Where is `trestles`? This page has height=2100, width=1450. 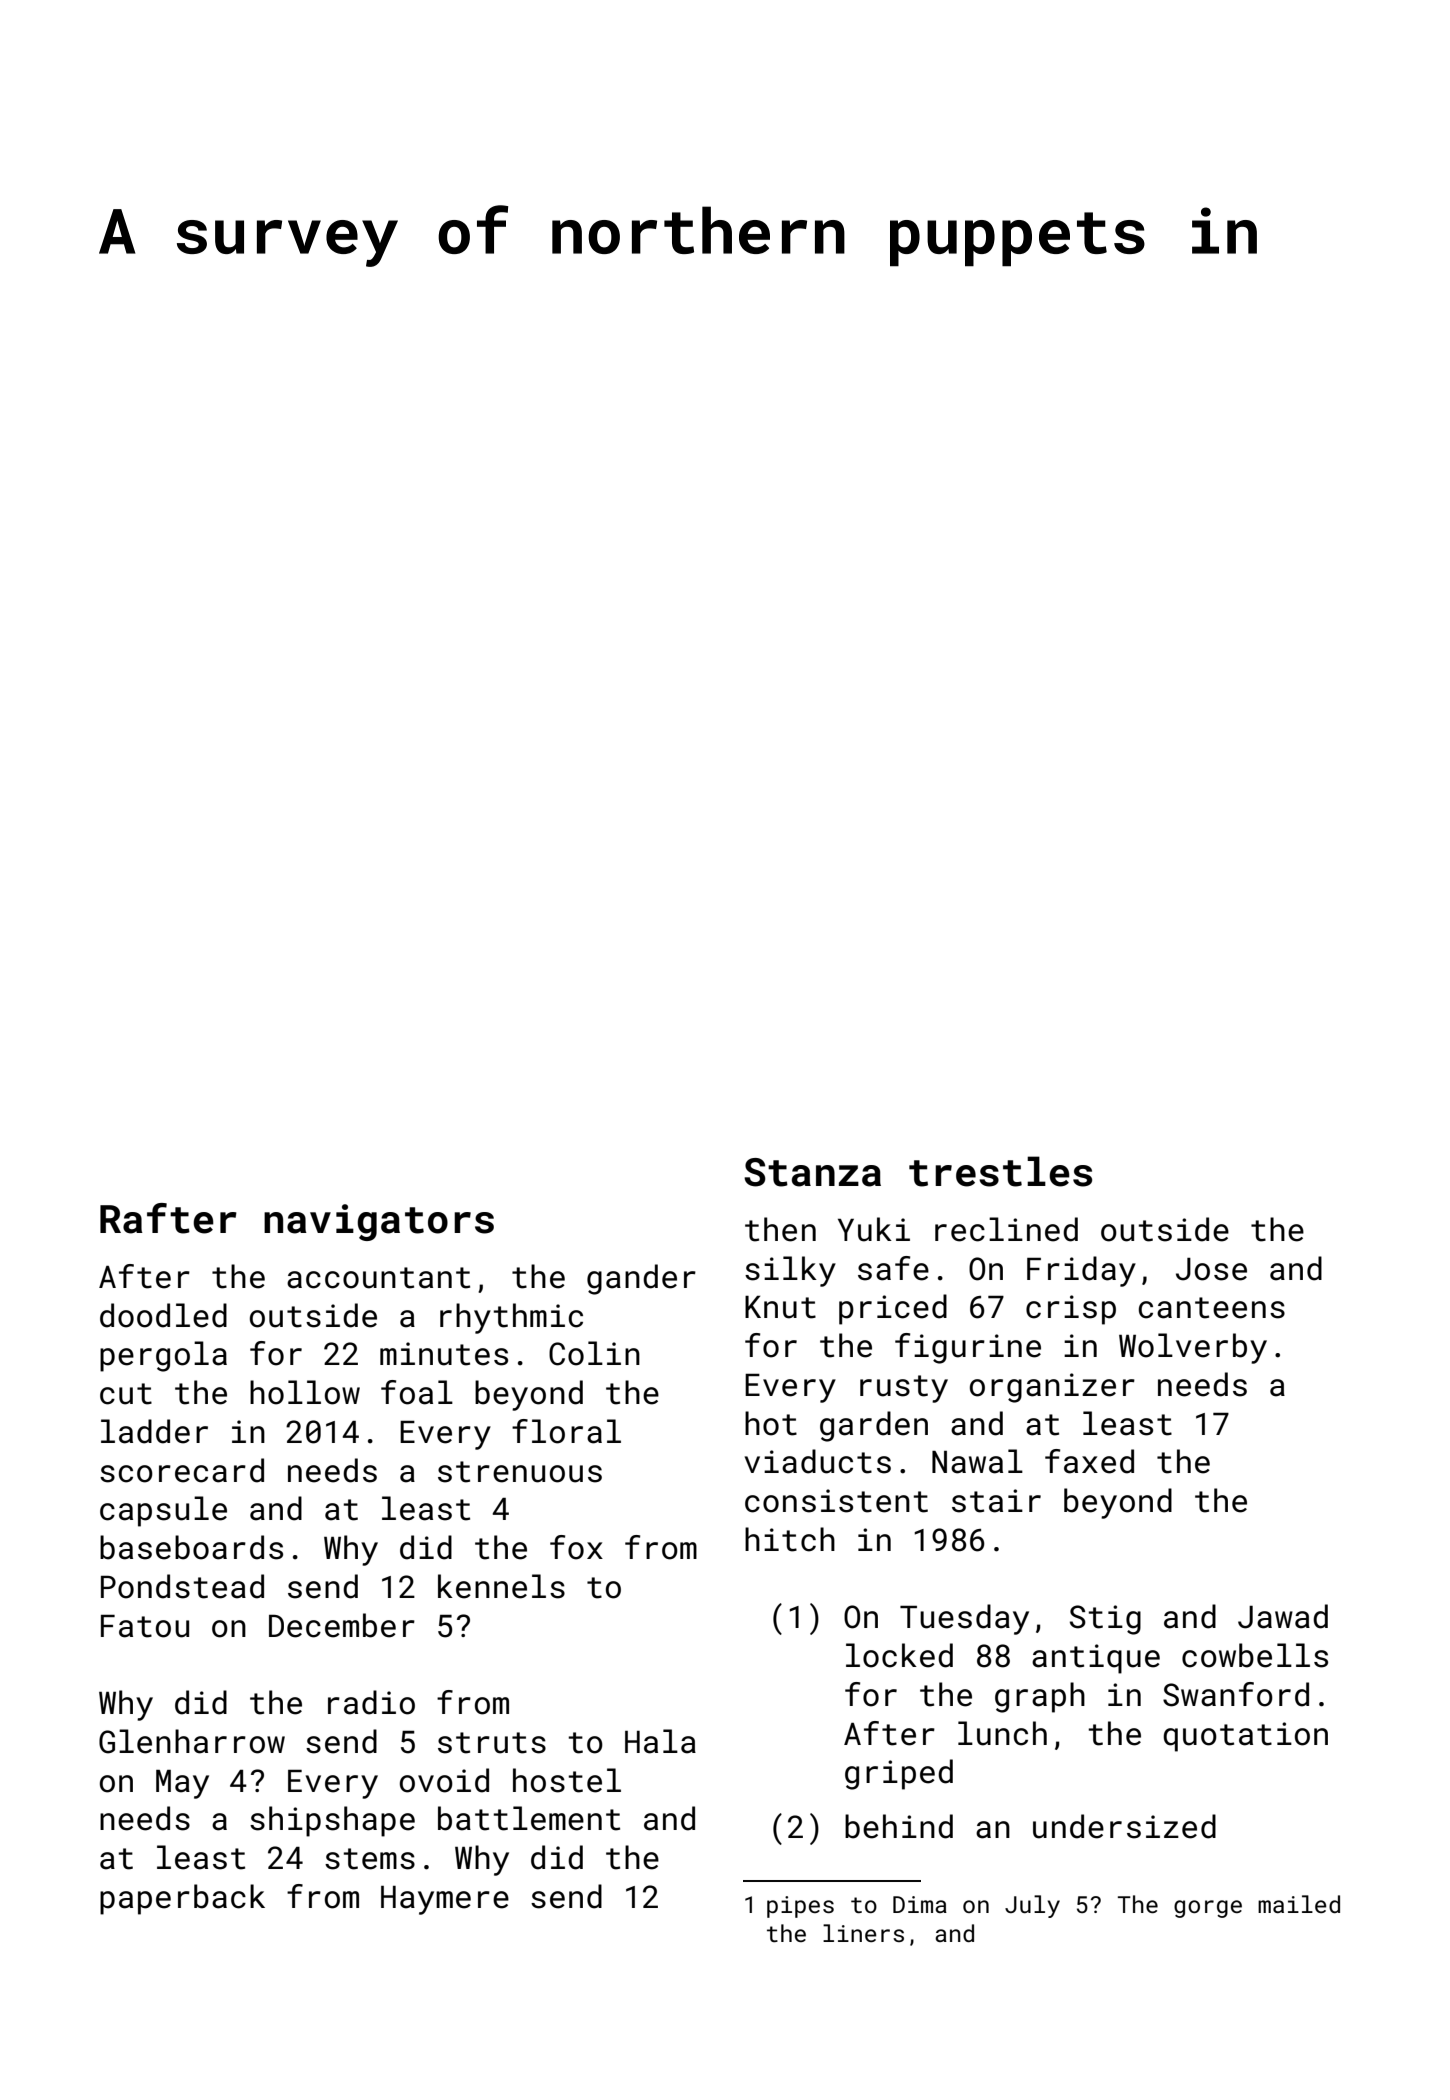 trestles is located at coordinates (1000, 1171).
